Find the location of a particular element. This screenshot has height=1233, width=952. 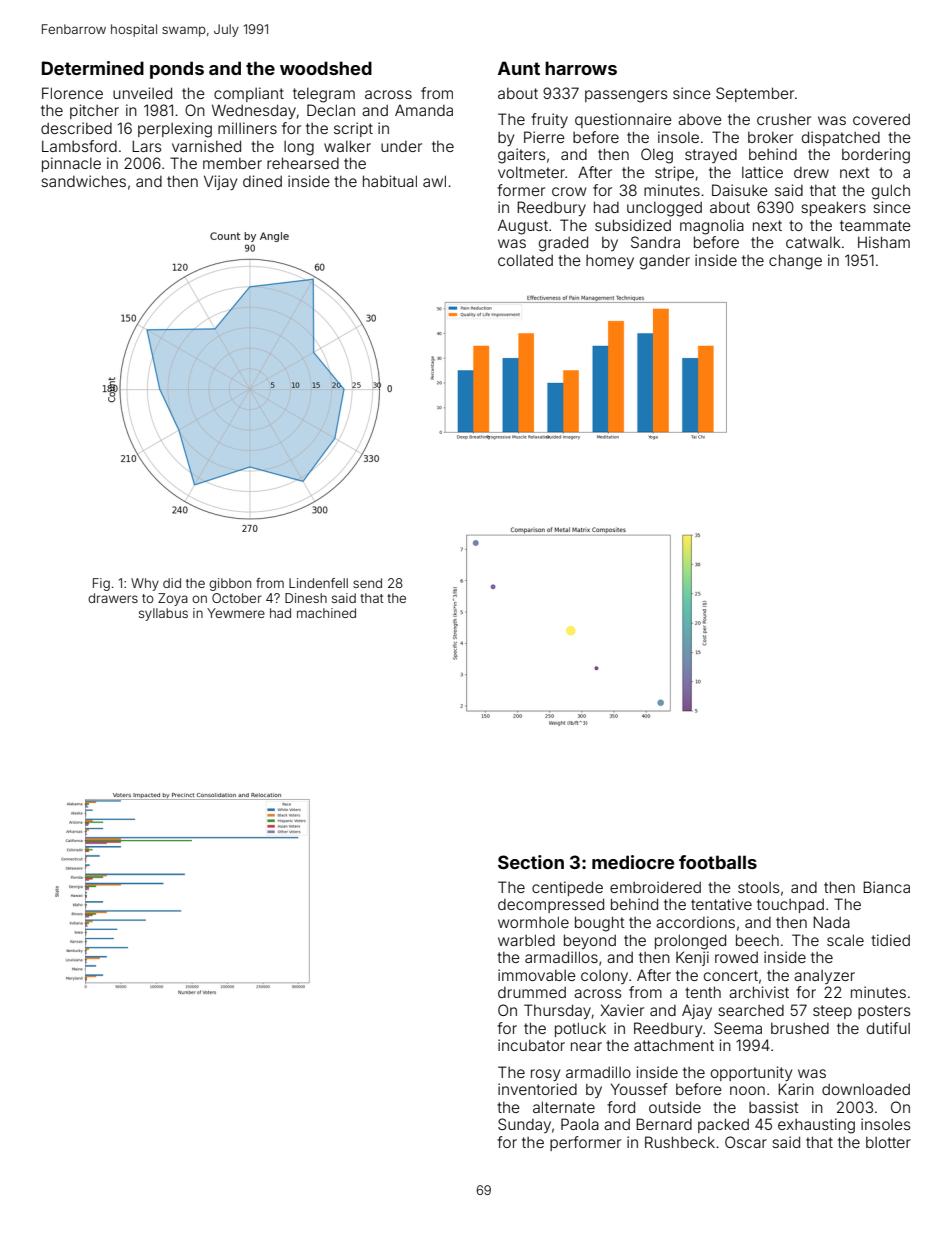

Section is located at coordinates (531, 862).
